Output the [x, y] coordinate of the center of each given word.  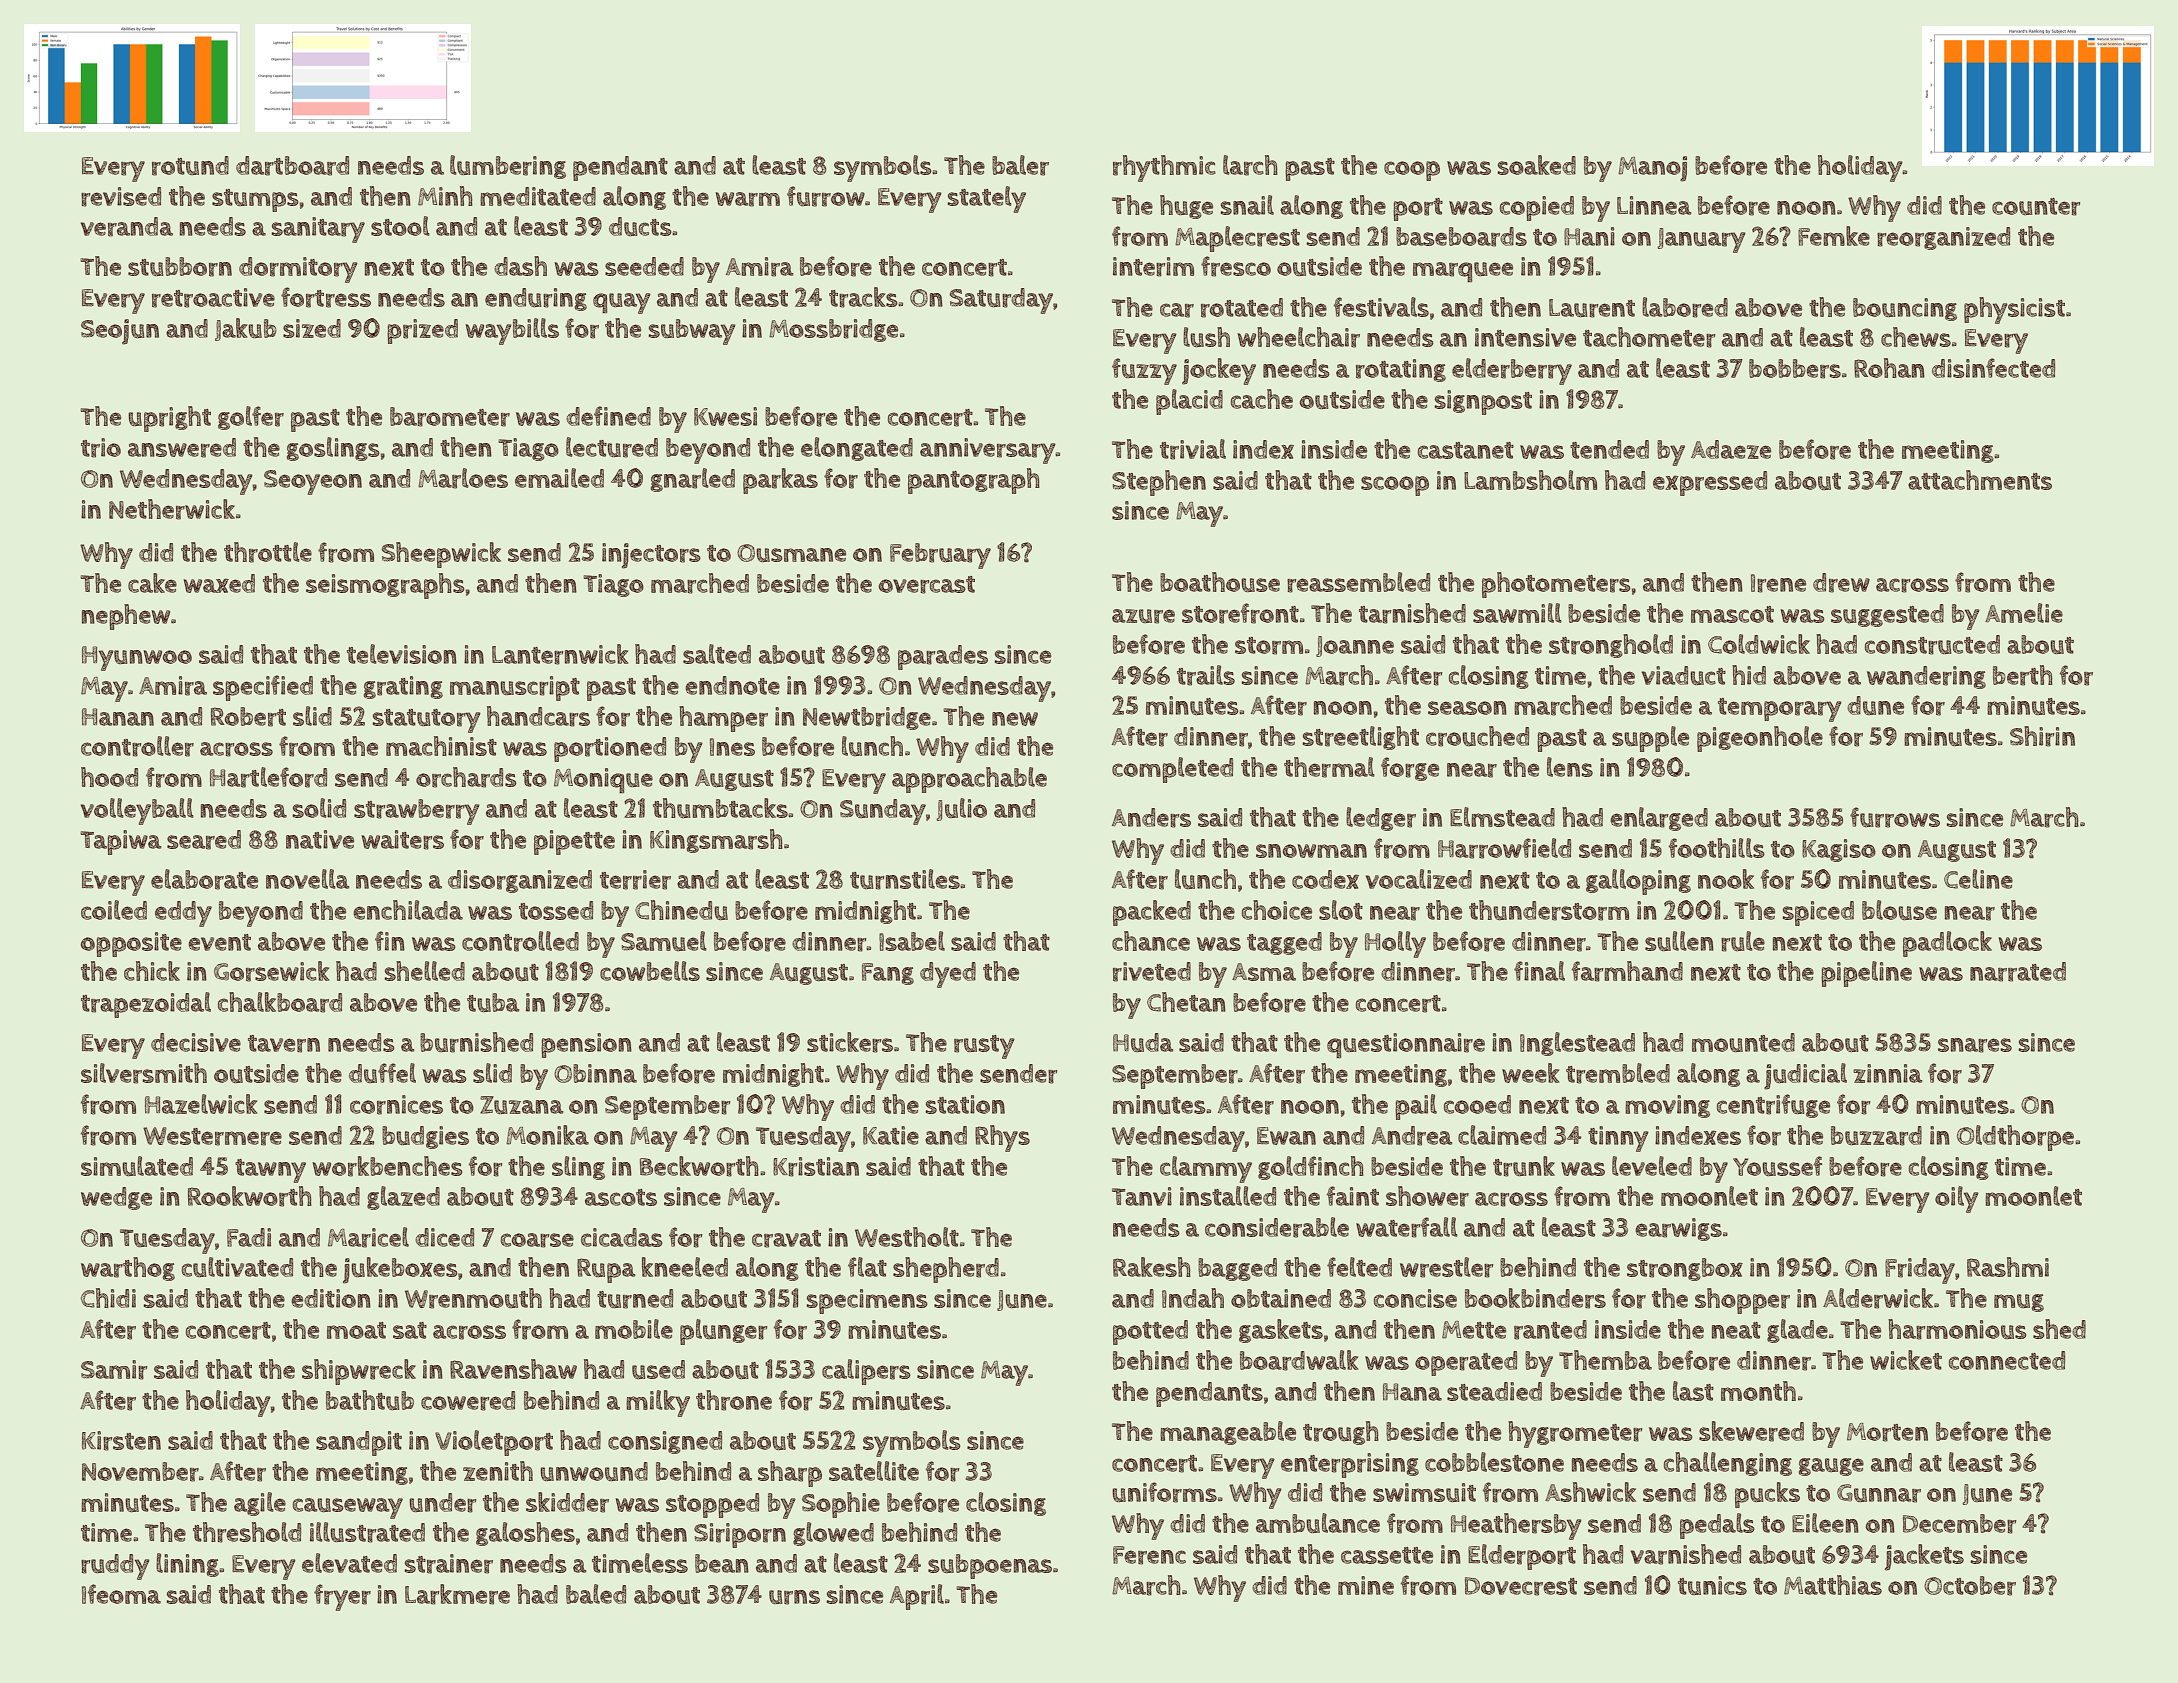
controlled [520, 941]
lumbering [508, 167]
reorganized [1943, 238]
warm [747, 199]
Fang [888, 974]
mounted [1743, 1042]
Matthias [1833, 1585]
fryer [342, 1597]
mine [1366, 1585]
